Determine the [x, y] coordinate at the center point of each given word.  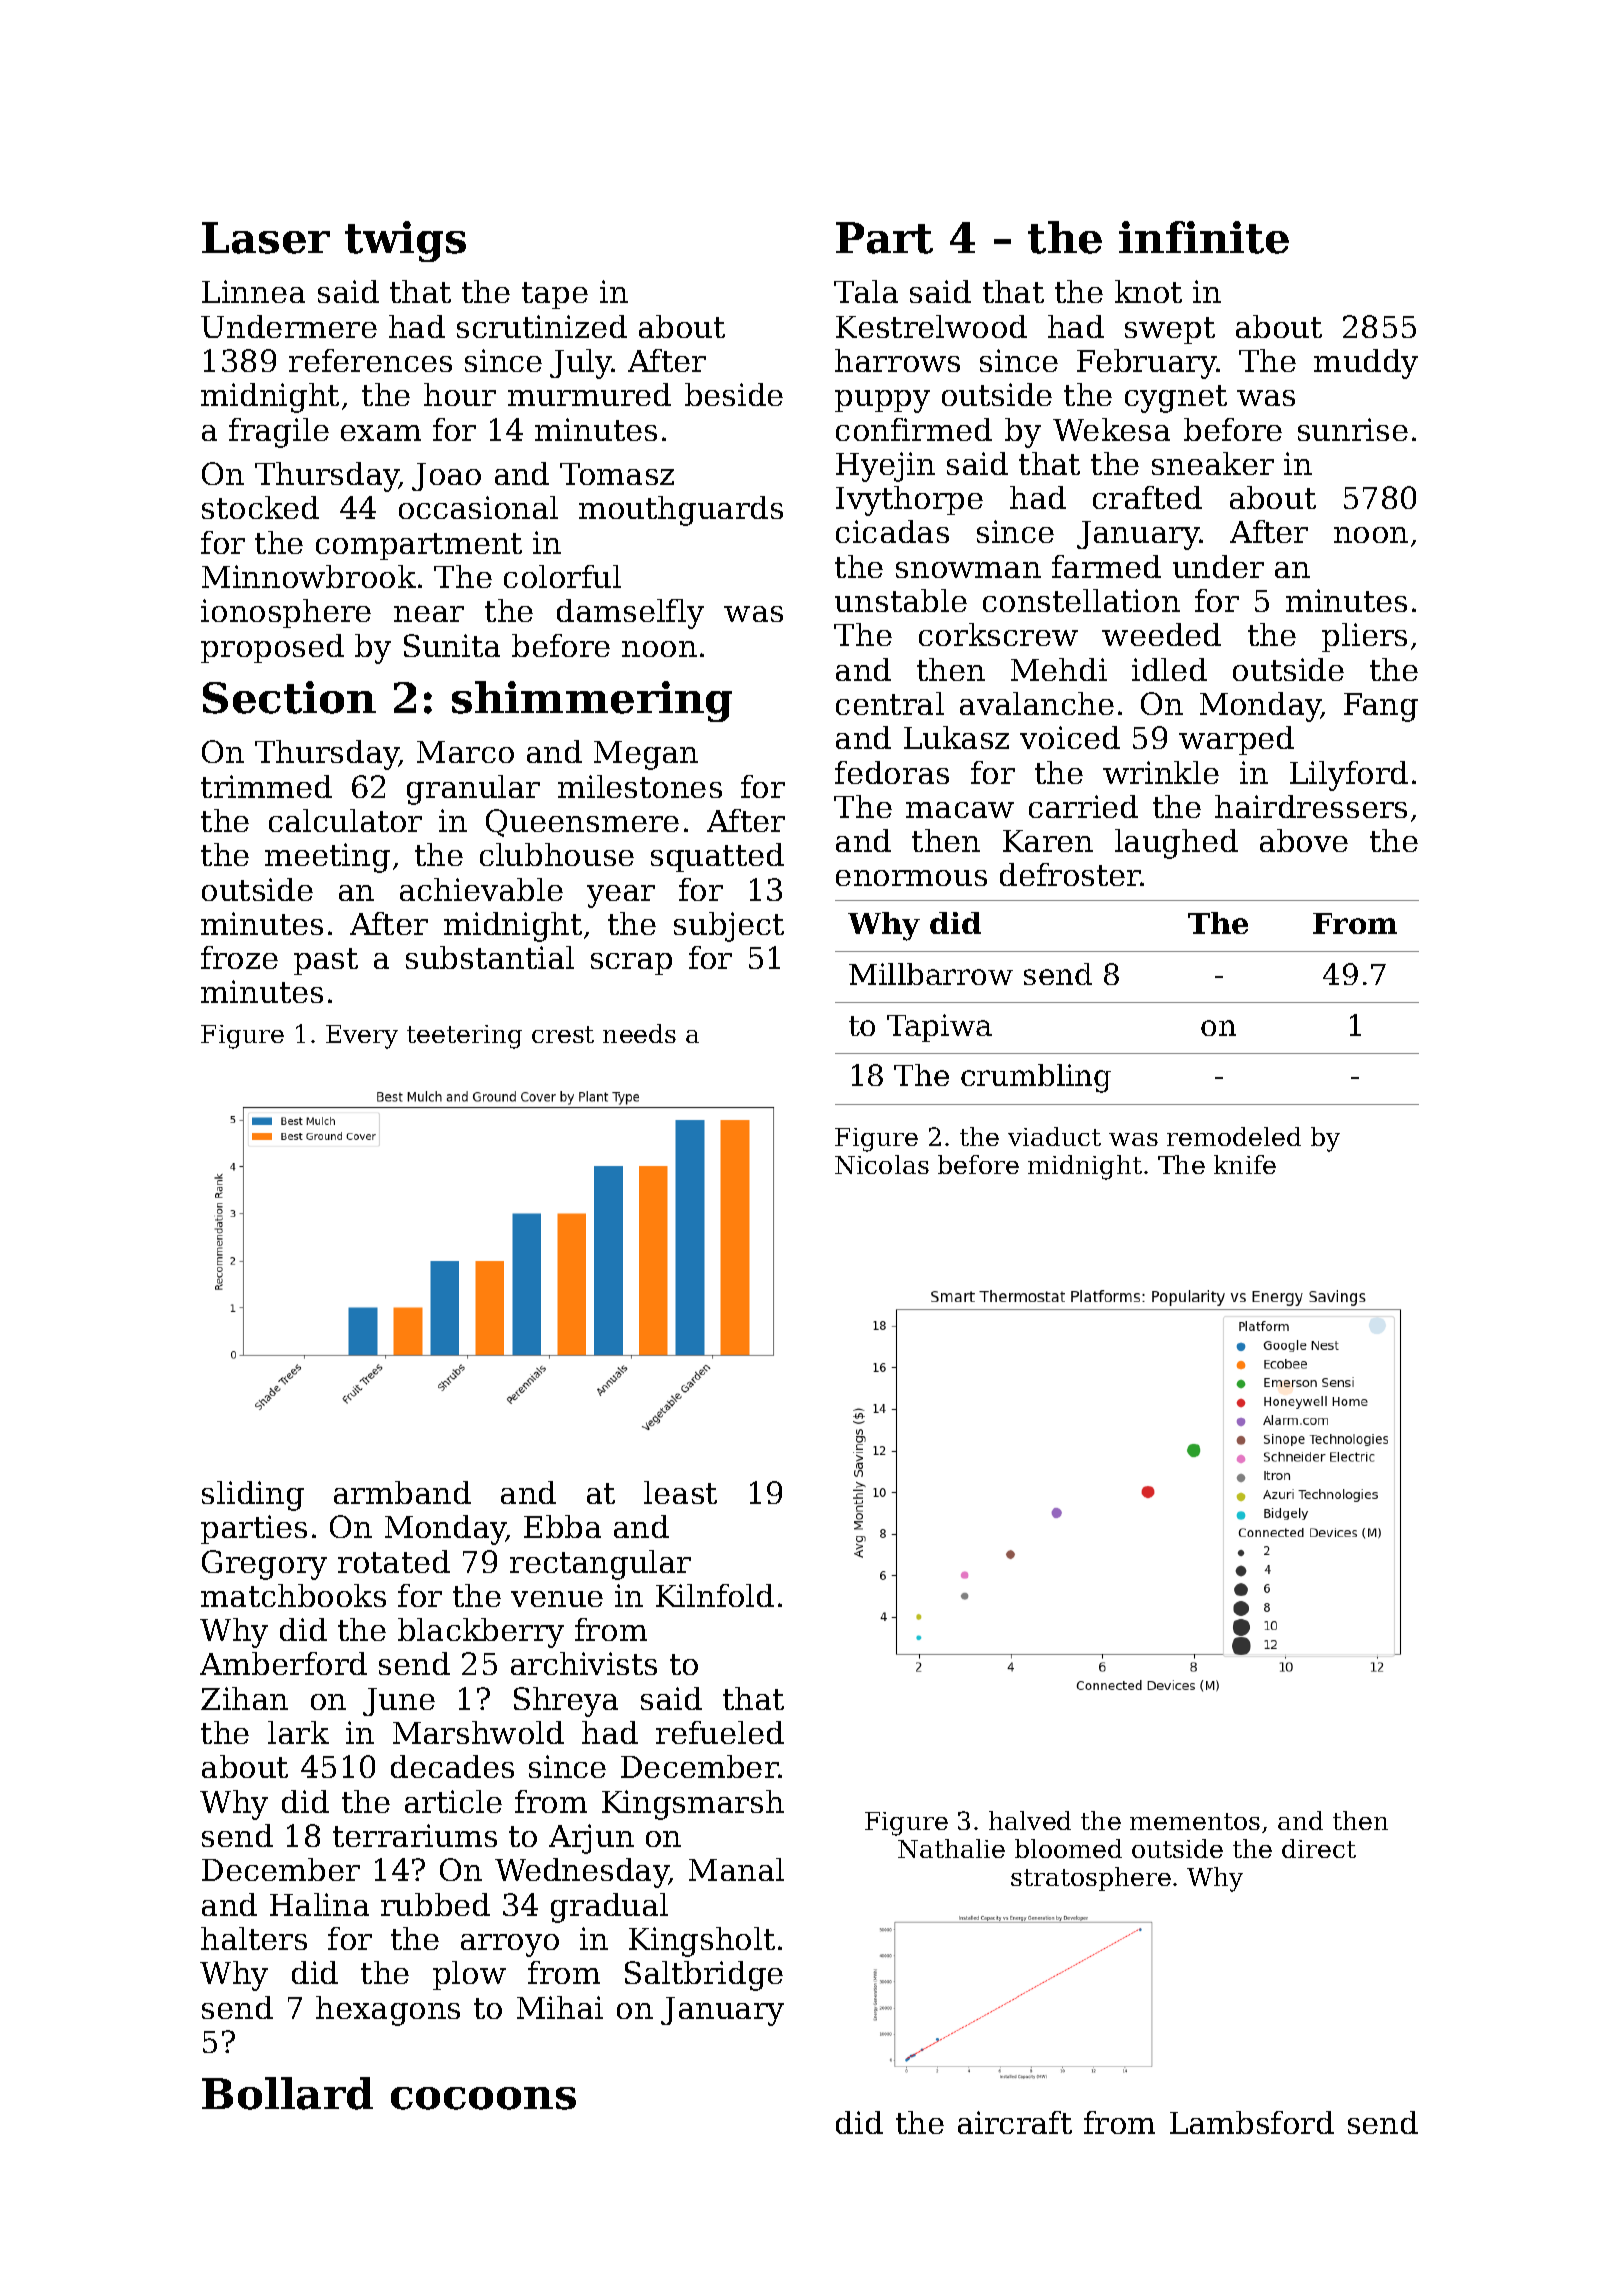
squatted [717, 857]
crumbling [1036, 1078]
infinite [1204, 237]
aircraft [1015, 2122]
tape [555, 295]
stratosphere [1091, 1879]
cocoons [483, 2098]
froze [239, 957]
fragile [279, 433]
